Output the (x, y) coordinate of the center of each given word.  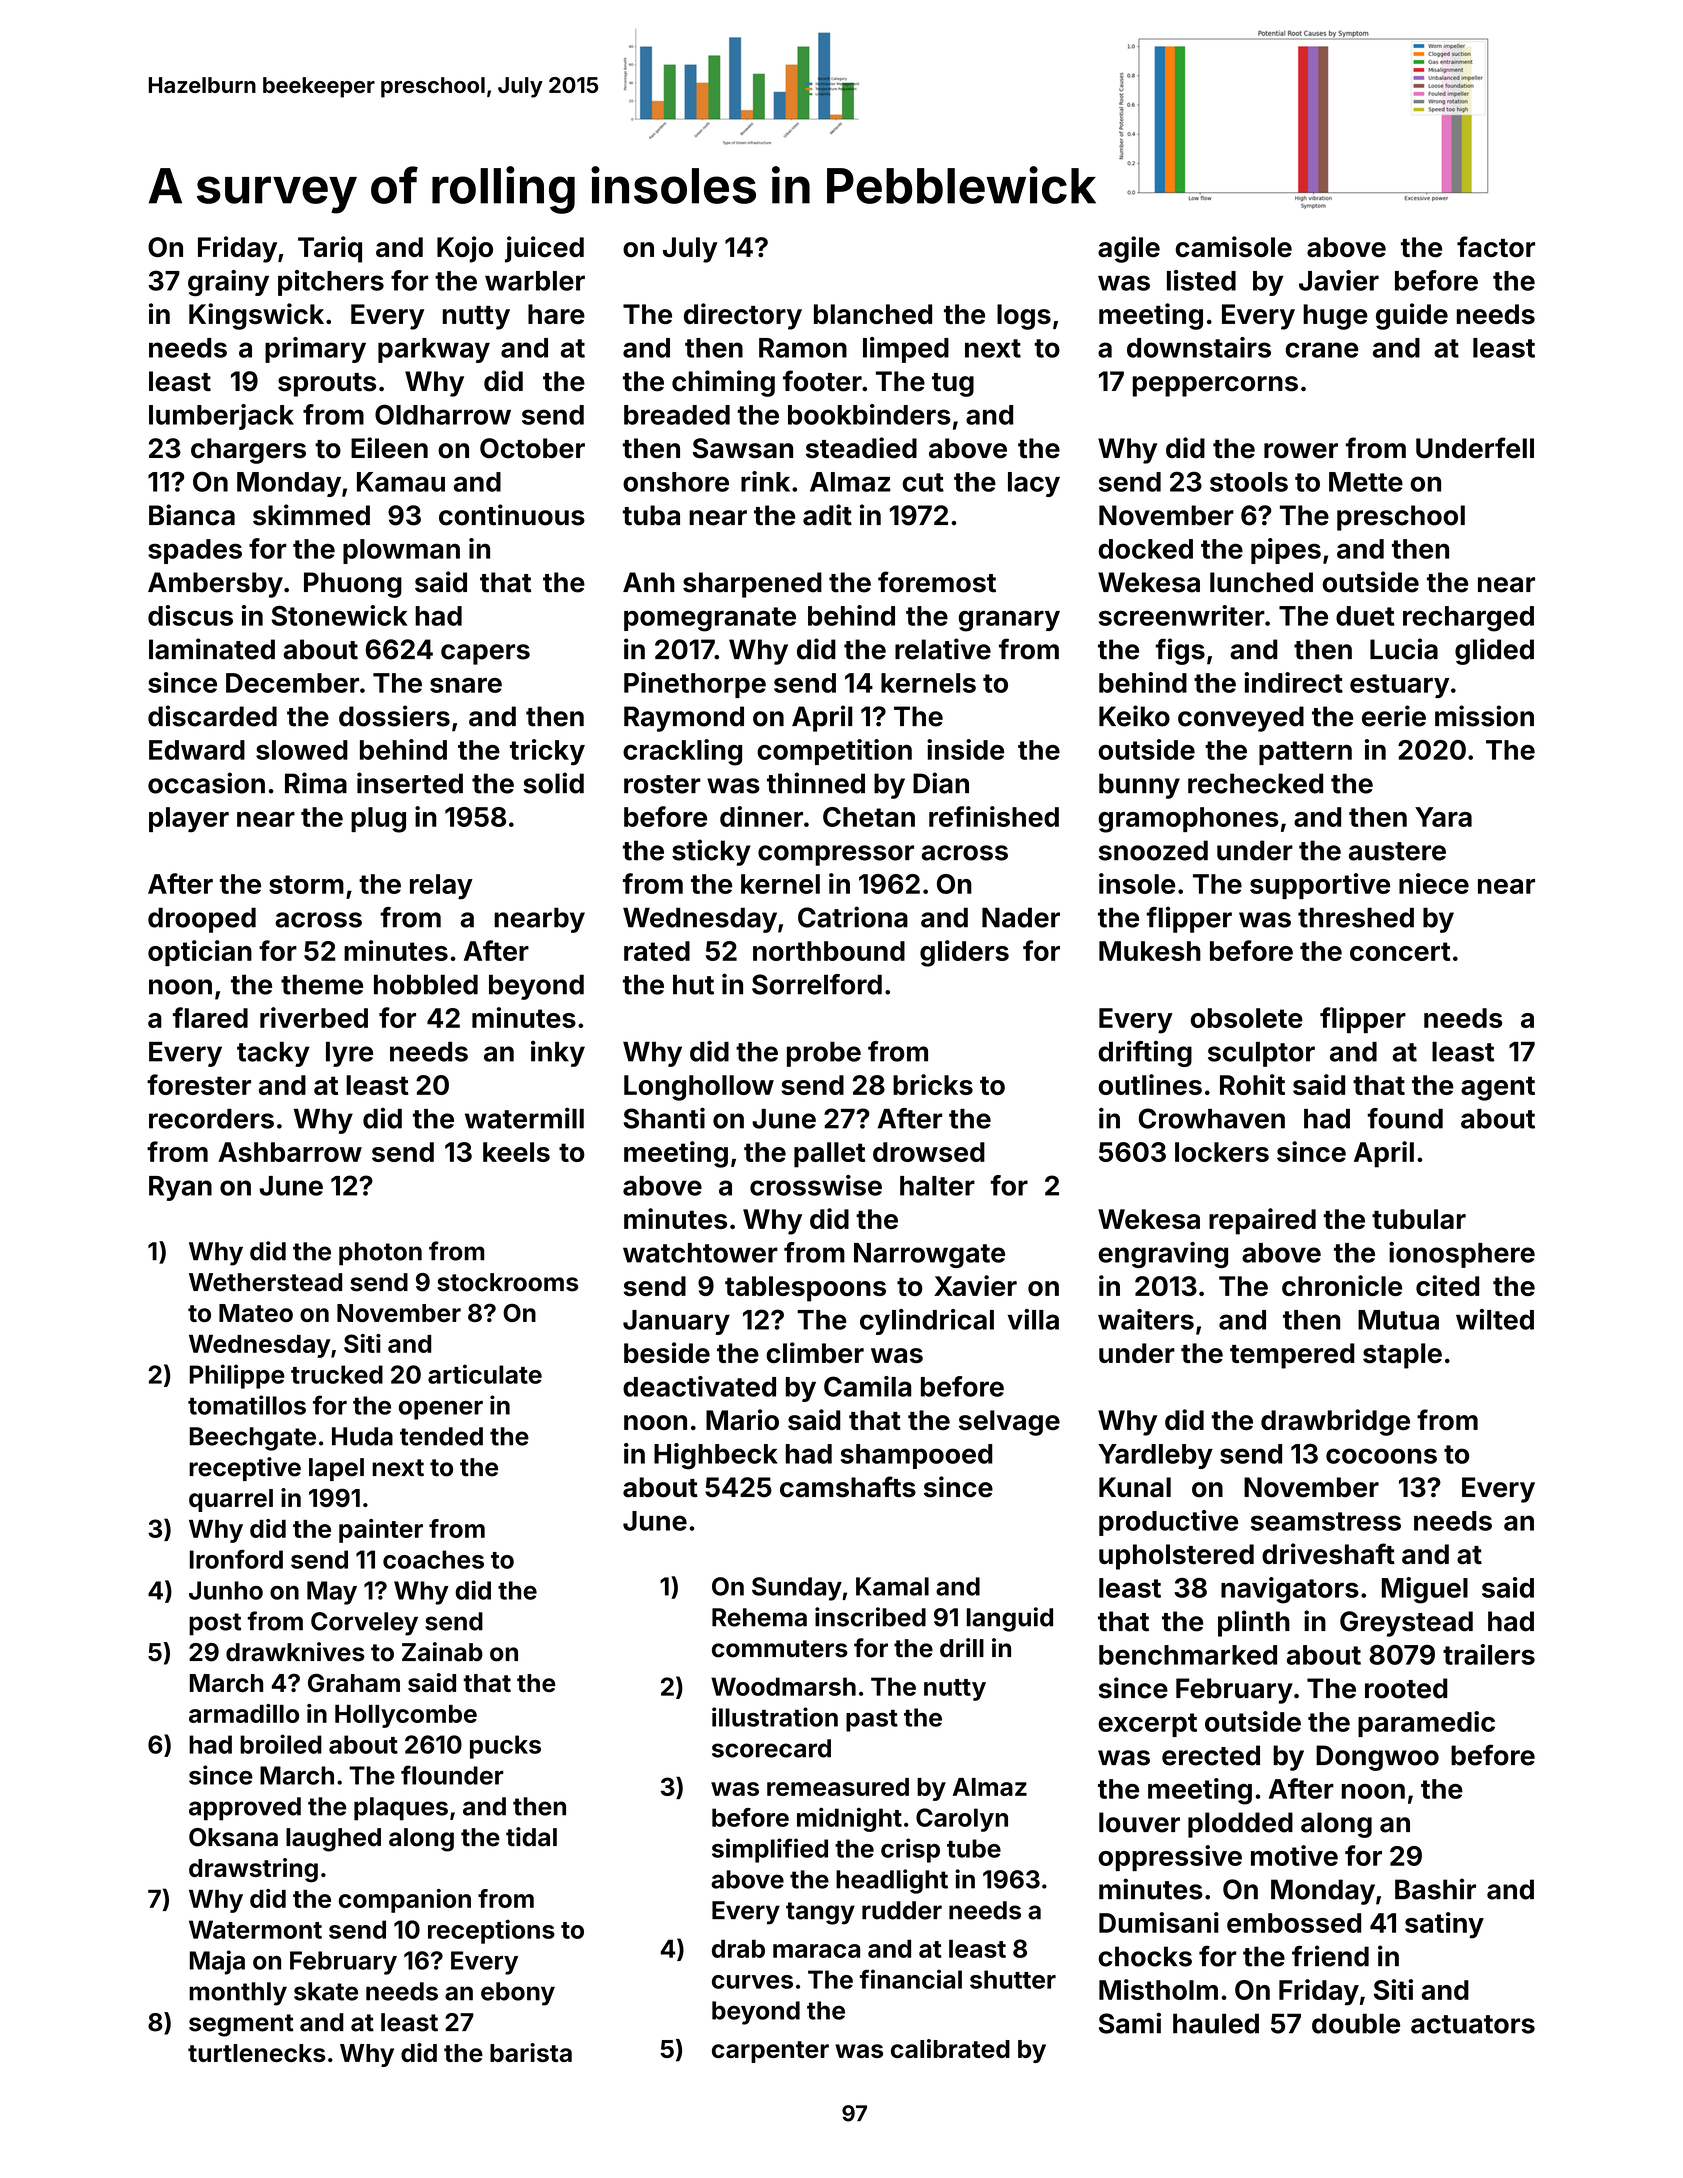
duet (1365, 616)
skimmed (311, 515)
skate (326, 1991)
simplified (770, 1850)
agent (1498, 1088)
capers (485, 654)
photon (380, 1254)
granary (1009, 621)
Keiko (1134, 716)
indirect (1293, 682)
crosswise (816, 1185)
